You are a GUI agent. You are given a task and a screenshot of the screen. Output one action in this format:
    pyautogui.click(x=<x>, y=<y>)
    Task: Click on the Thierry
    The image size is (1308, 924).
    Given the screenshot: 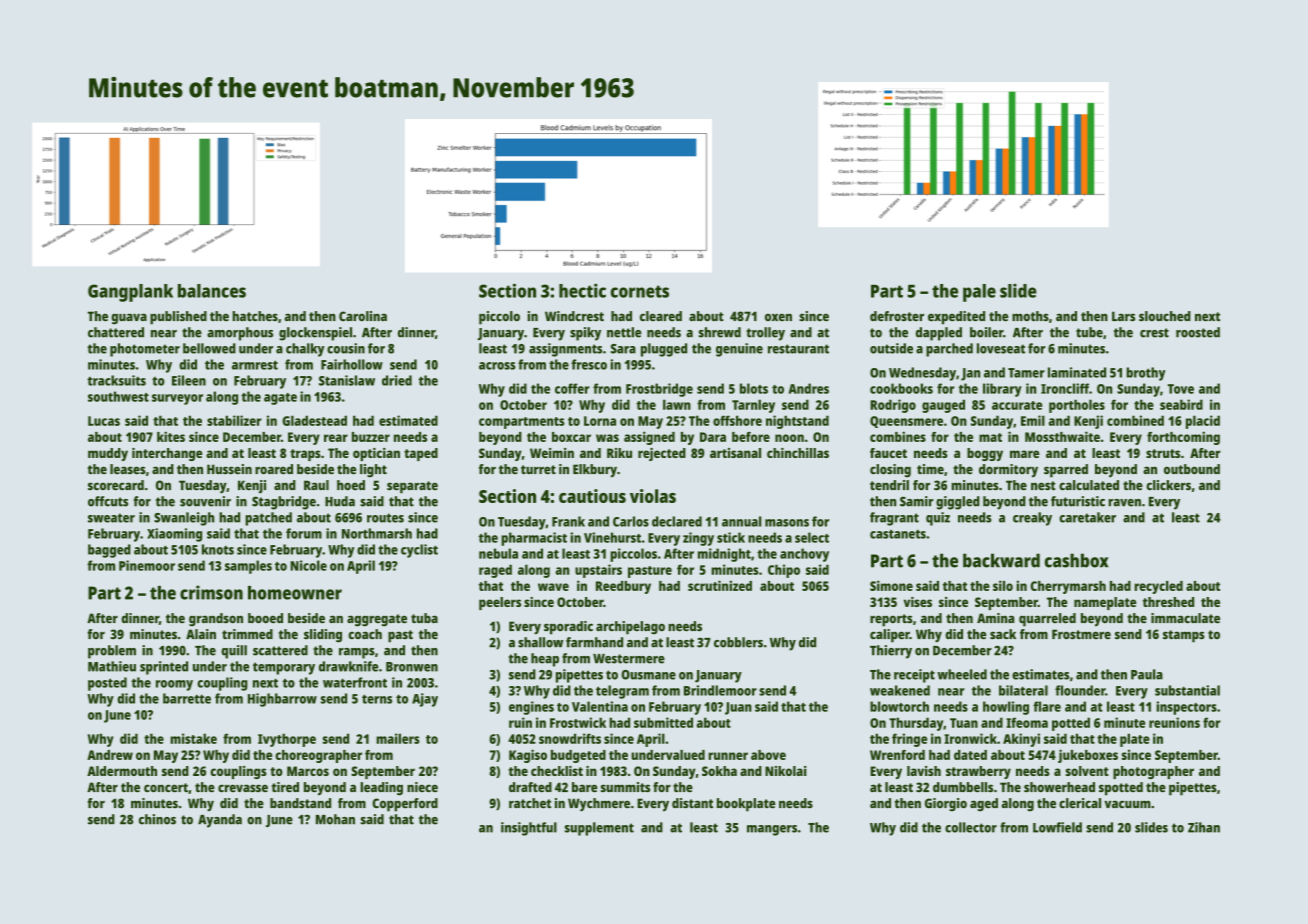 What is the action you would take?
    pyautogui.click(x=891, y=652)
